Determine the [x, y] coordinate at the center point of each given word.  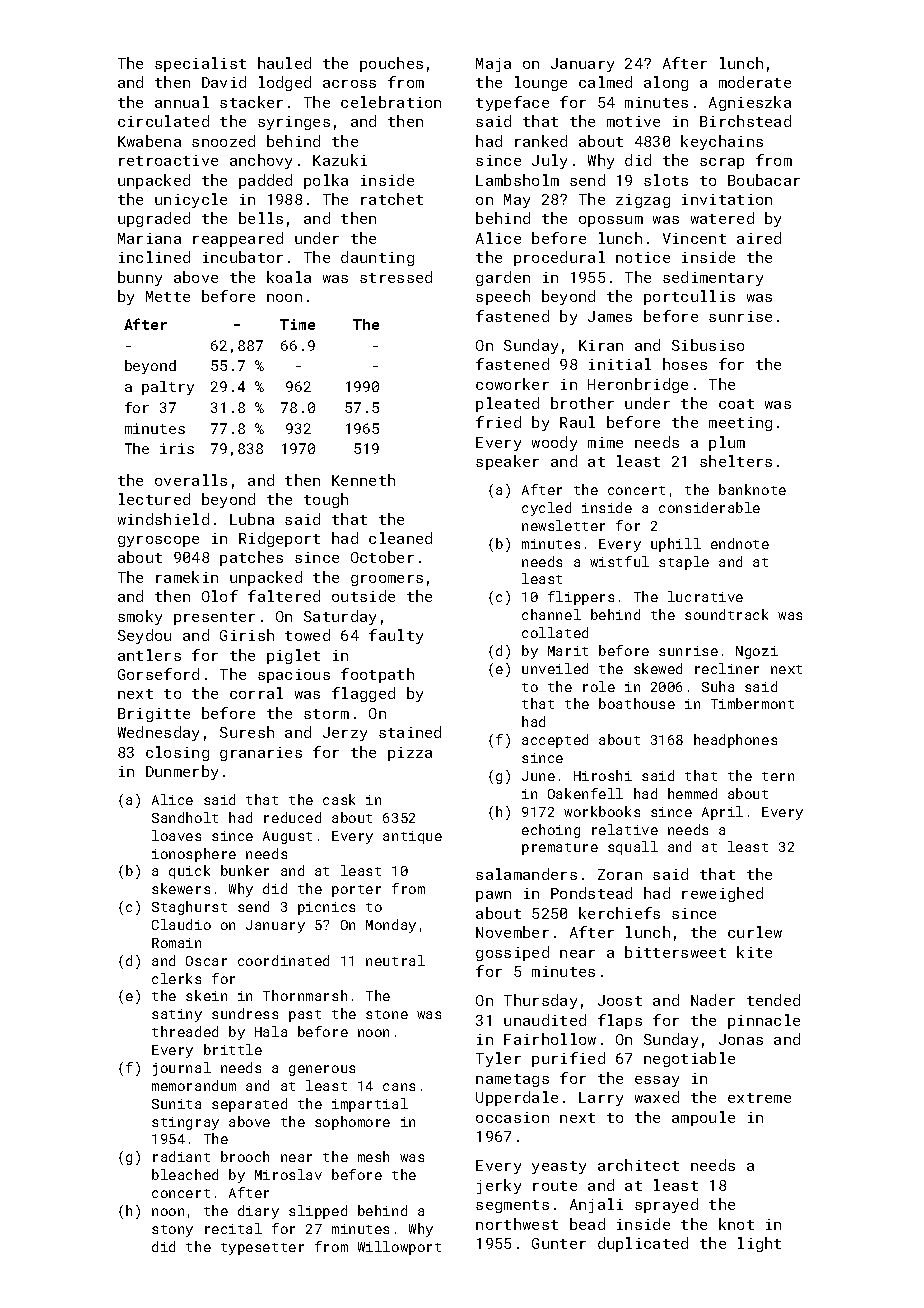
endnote [740, 543]
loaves [176, 835]
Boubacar [764, 180]
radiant [181, 1156]
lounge [541, 83]
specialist [200, 64]
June [538, 776]
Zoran [620, 874]
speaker [507, 462]
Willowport [399, 1248]
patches [251, 558]
